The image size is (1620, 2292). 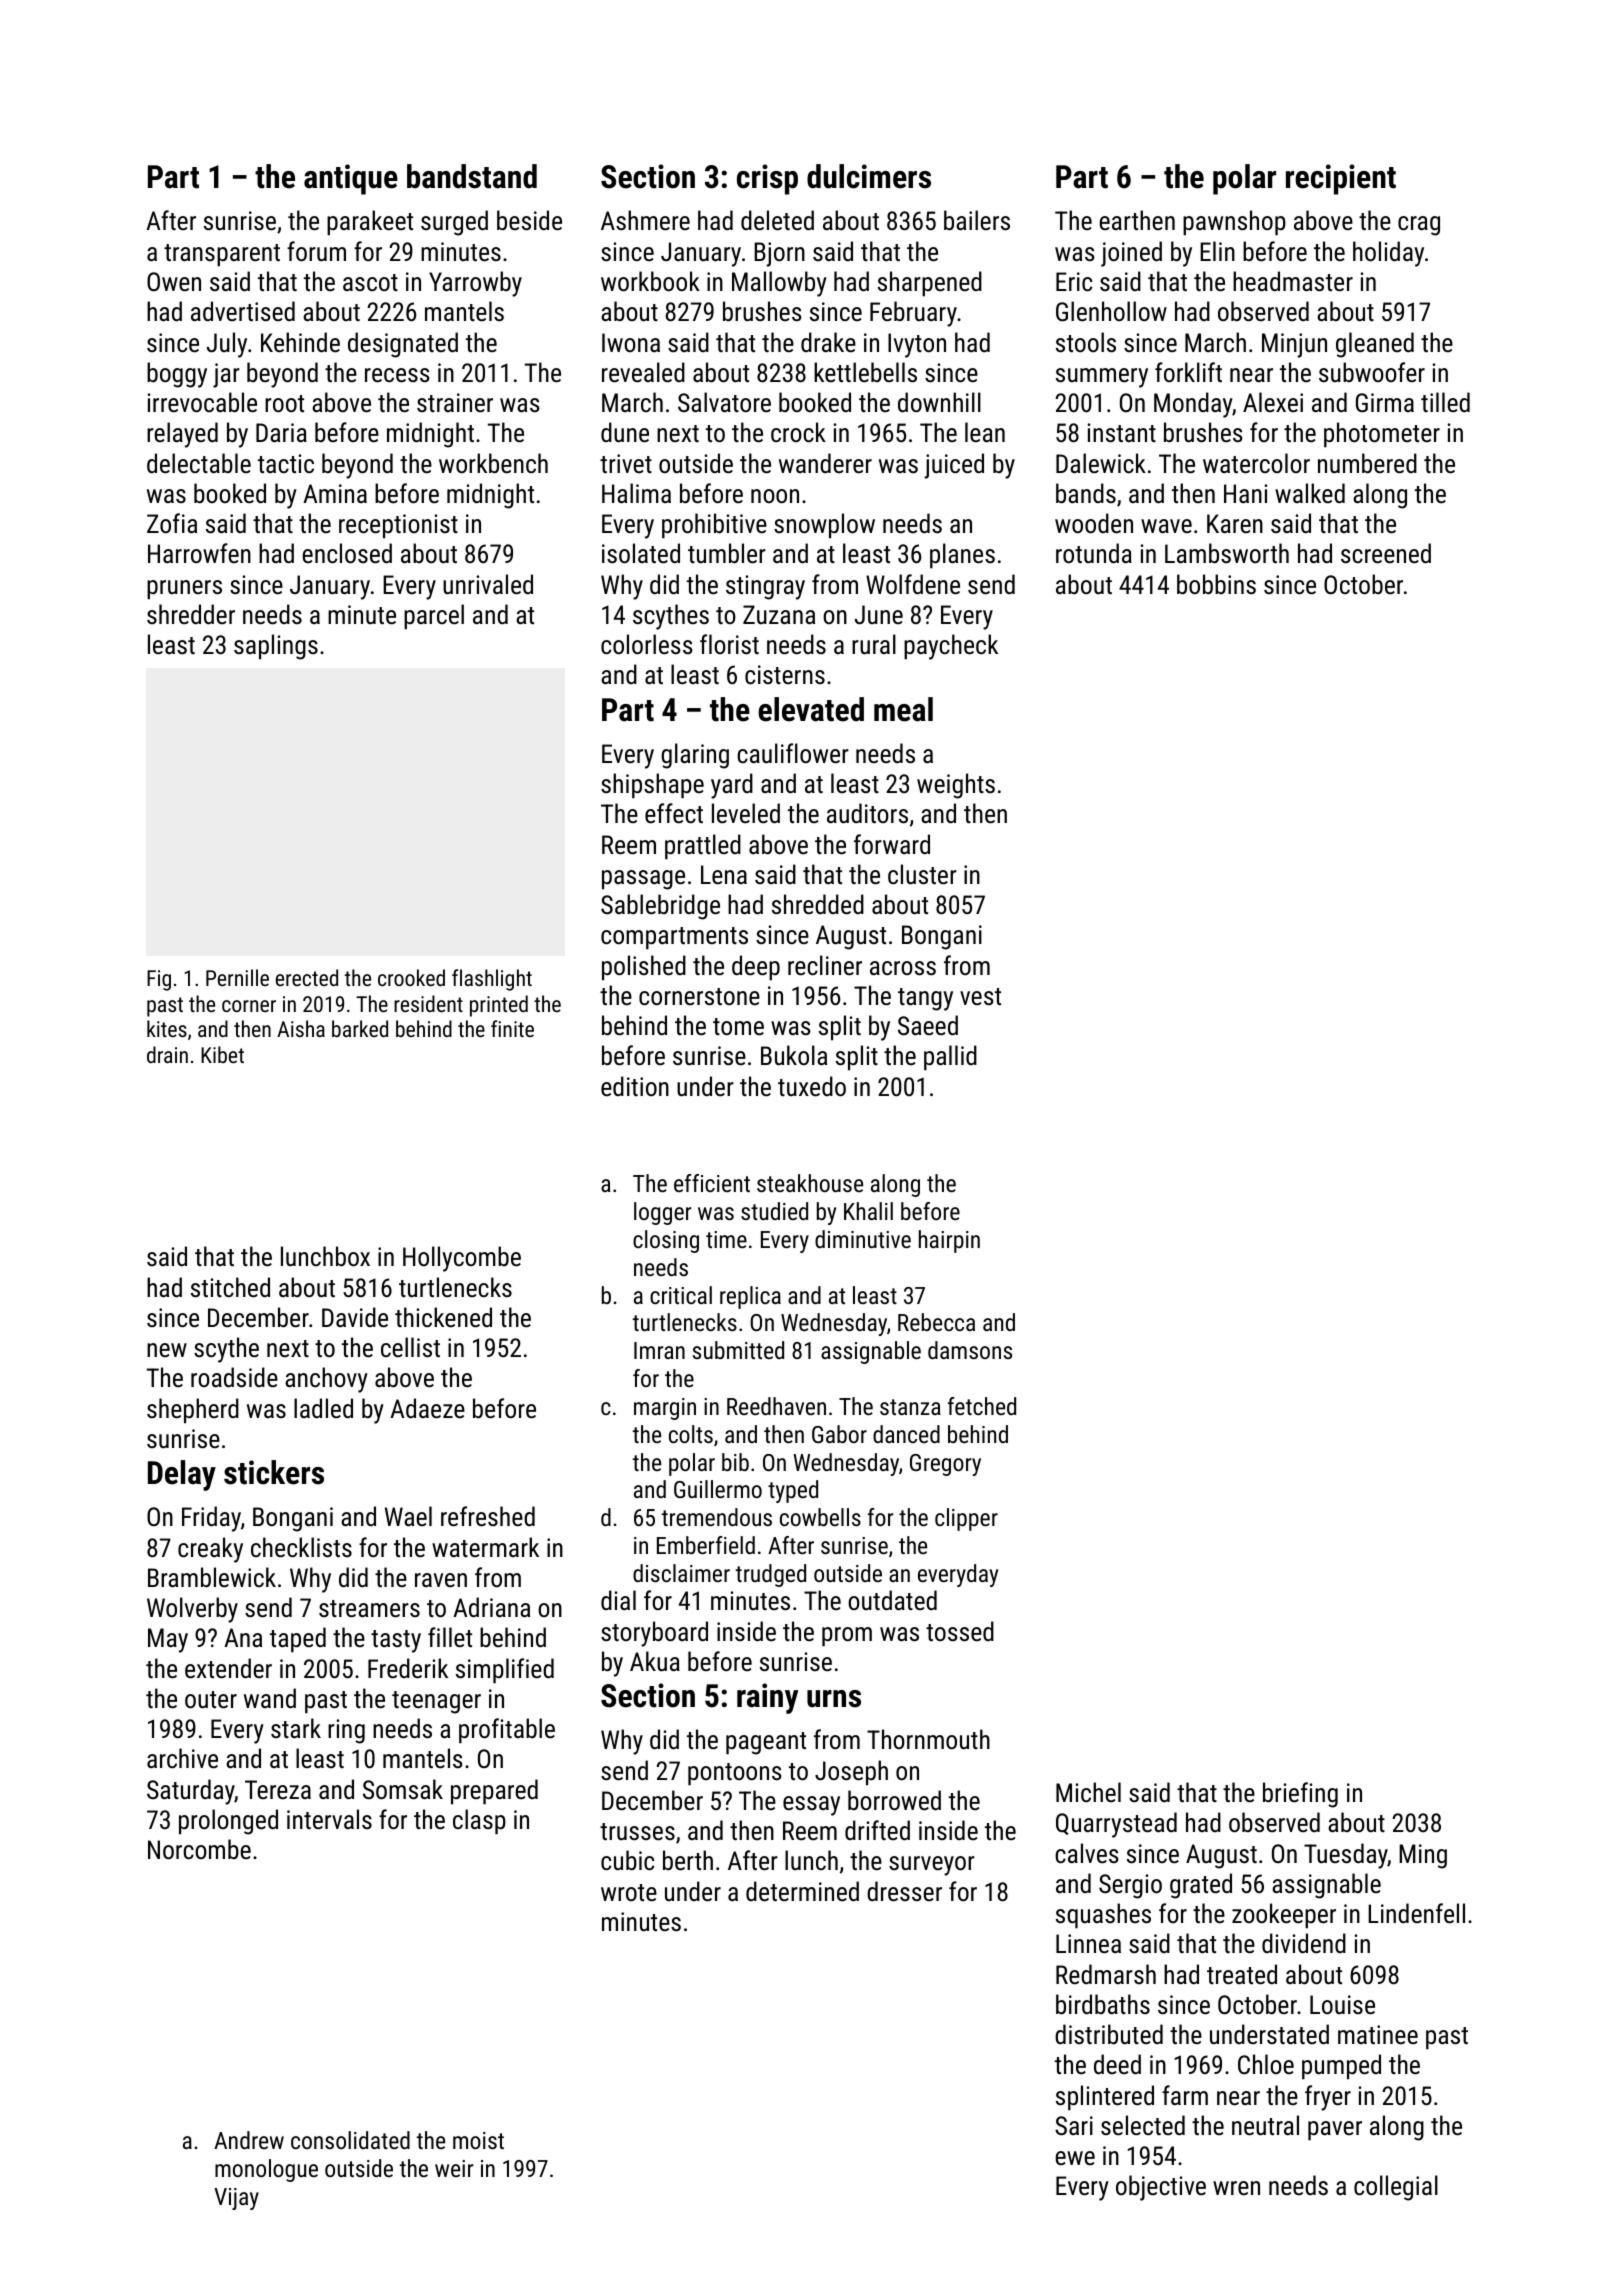 I want to click on weir, so click(x=454, y=2168).
